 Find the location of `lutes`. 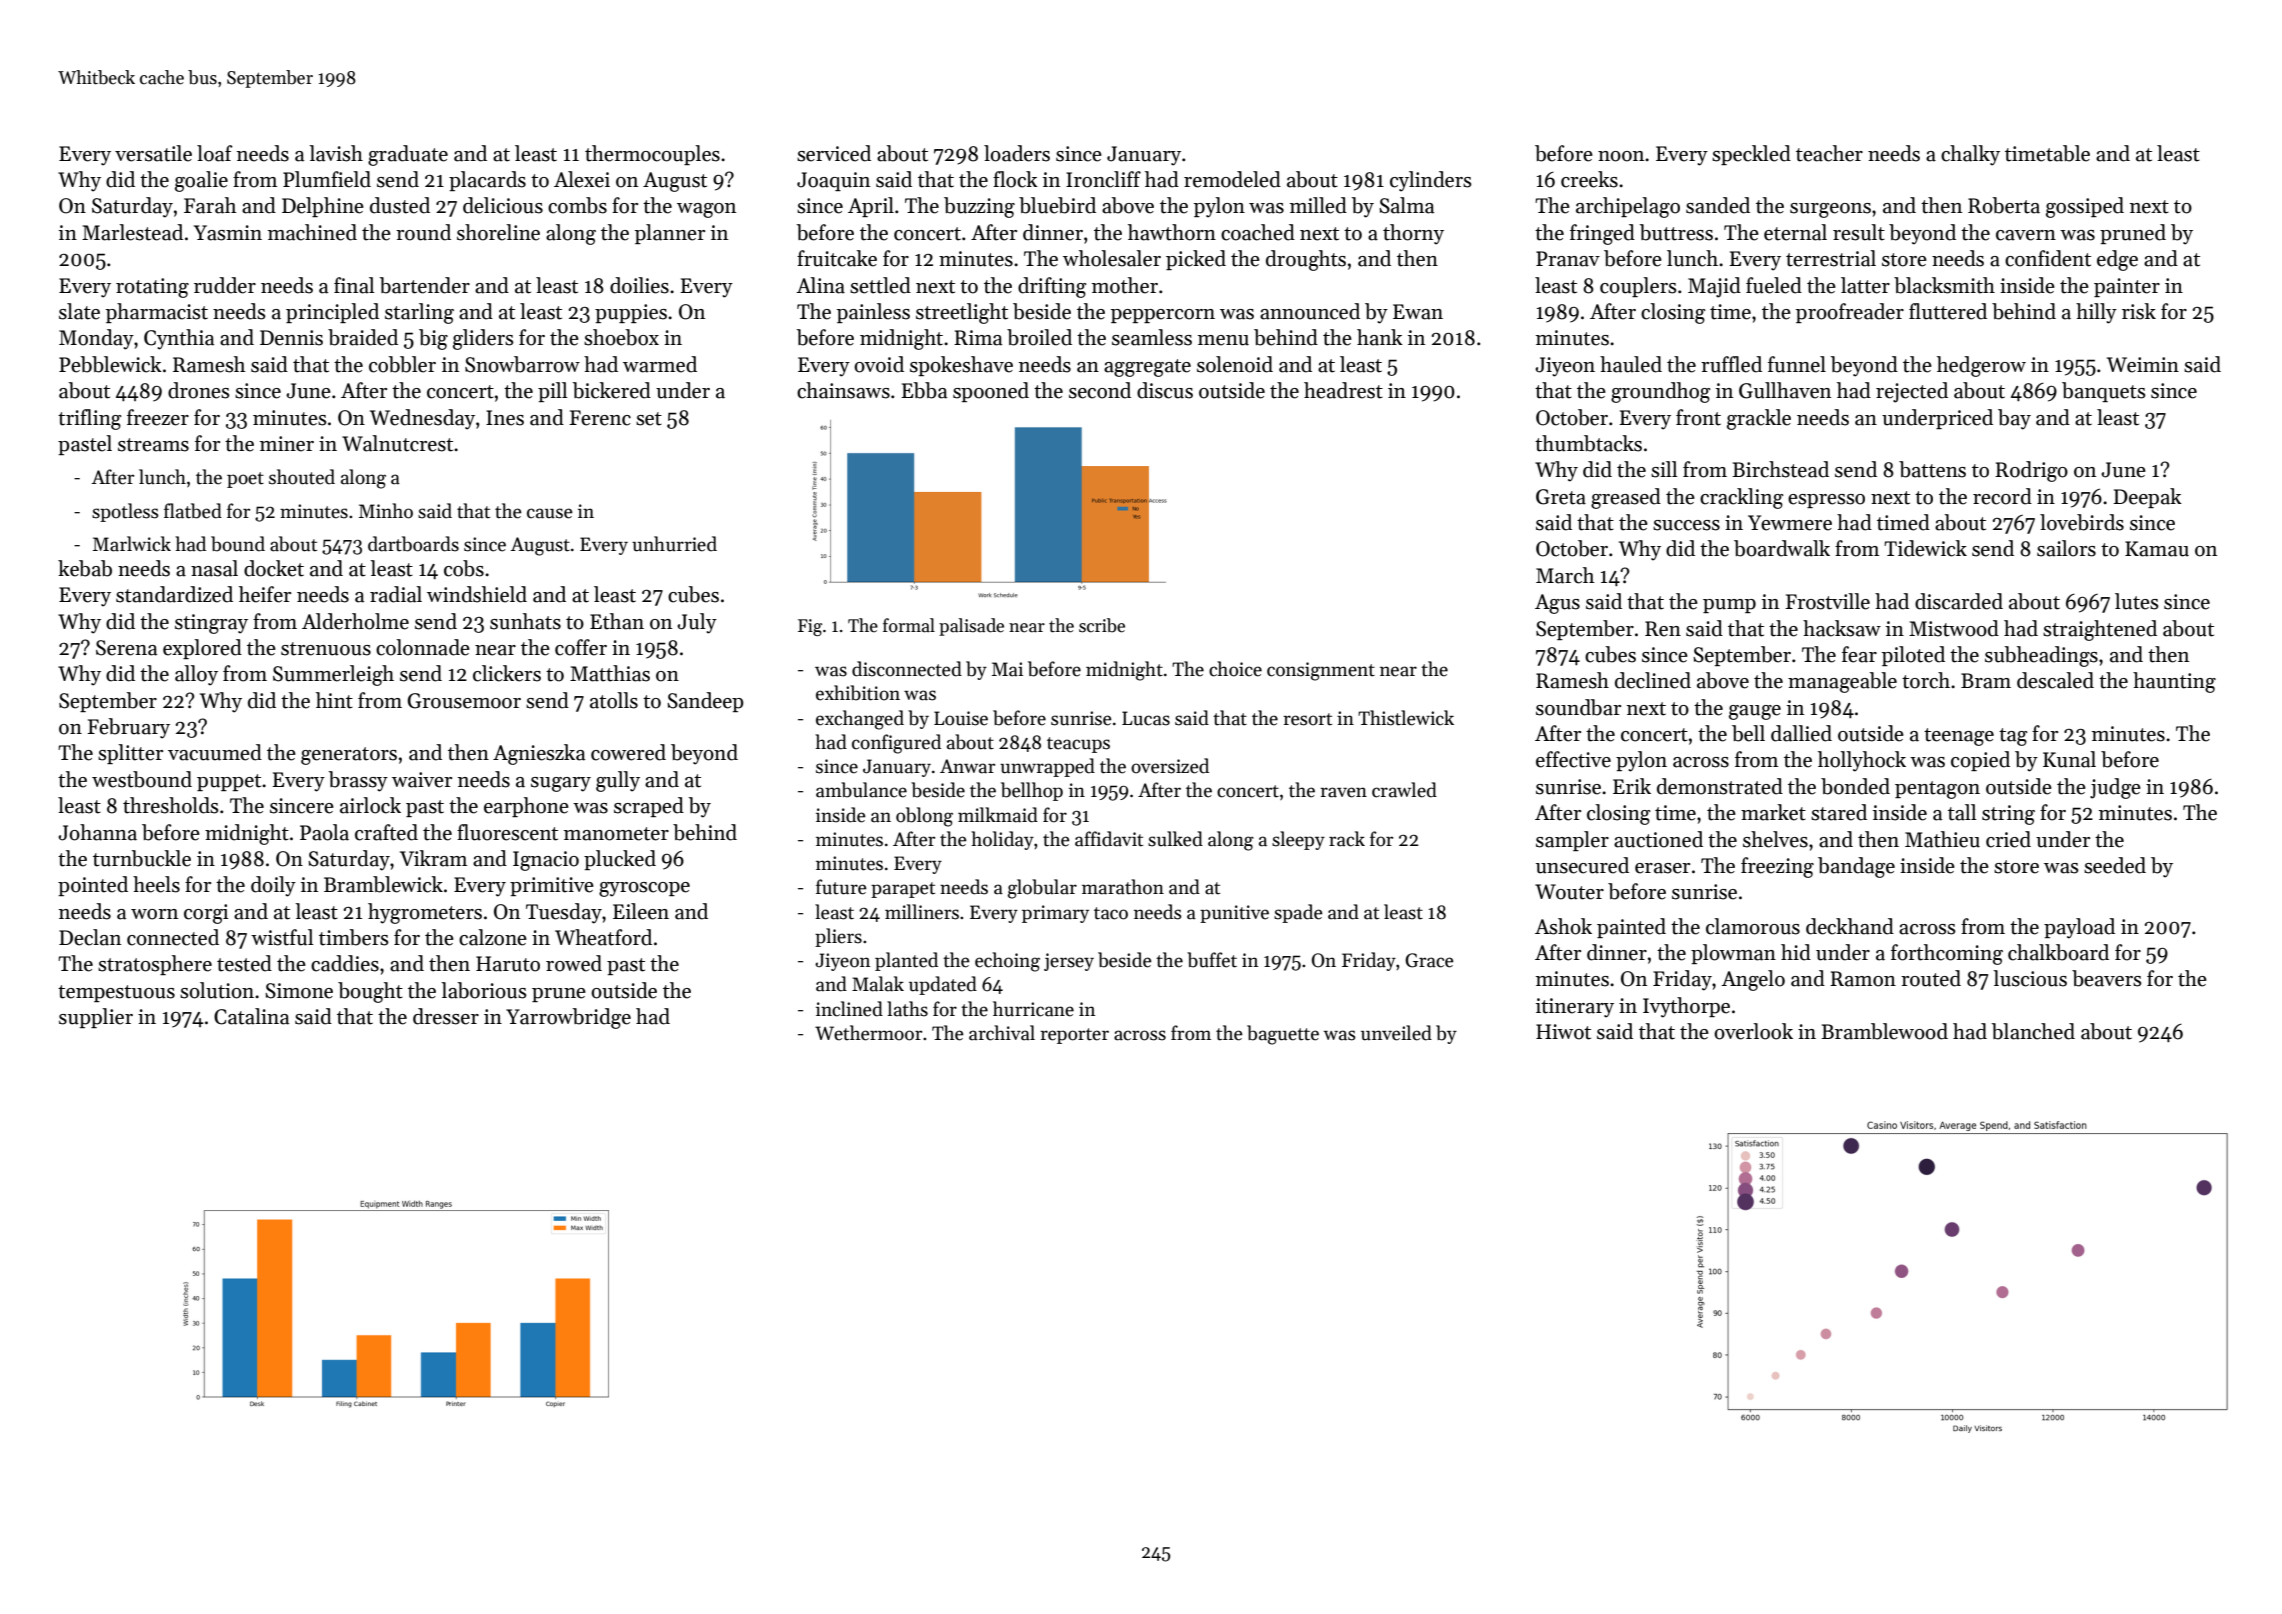

lutes is located at coordinates (2137, 601).
